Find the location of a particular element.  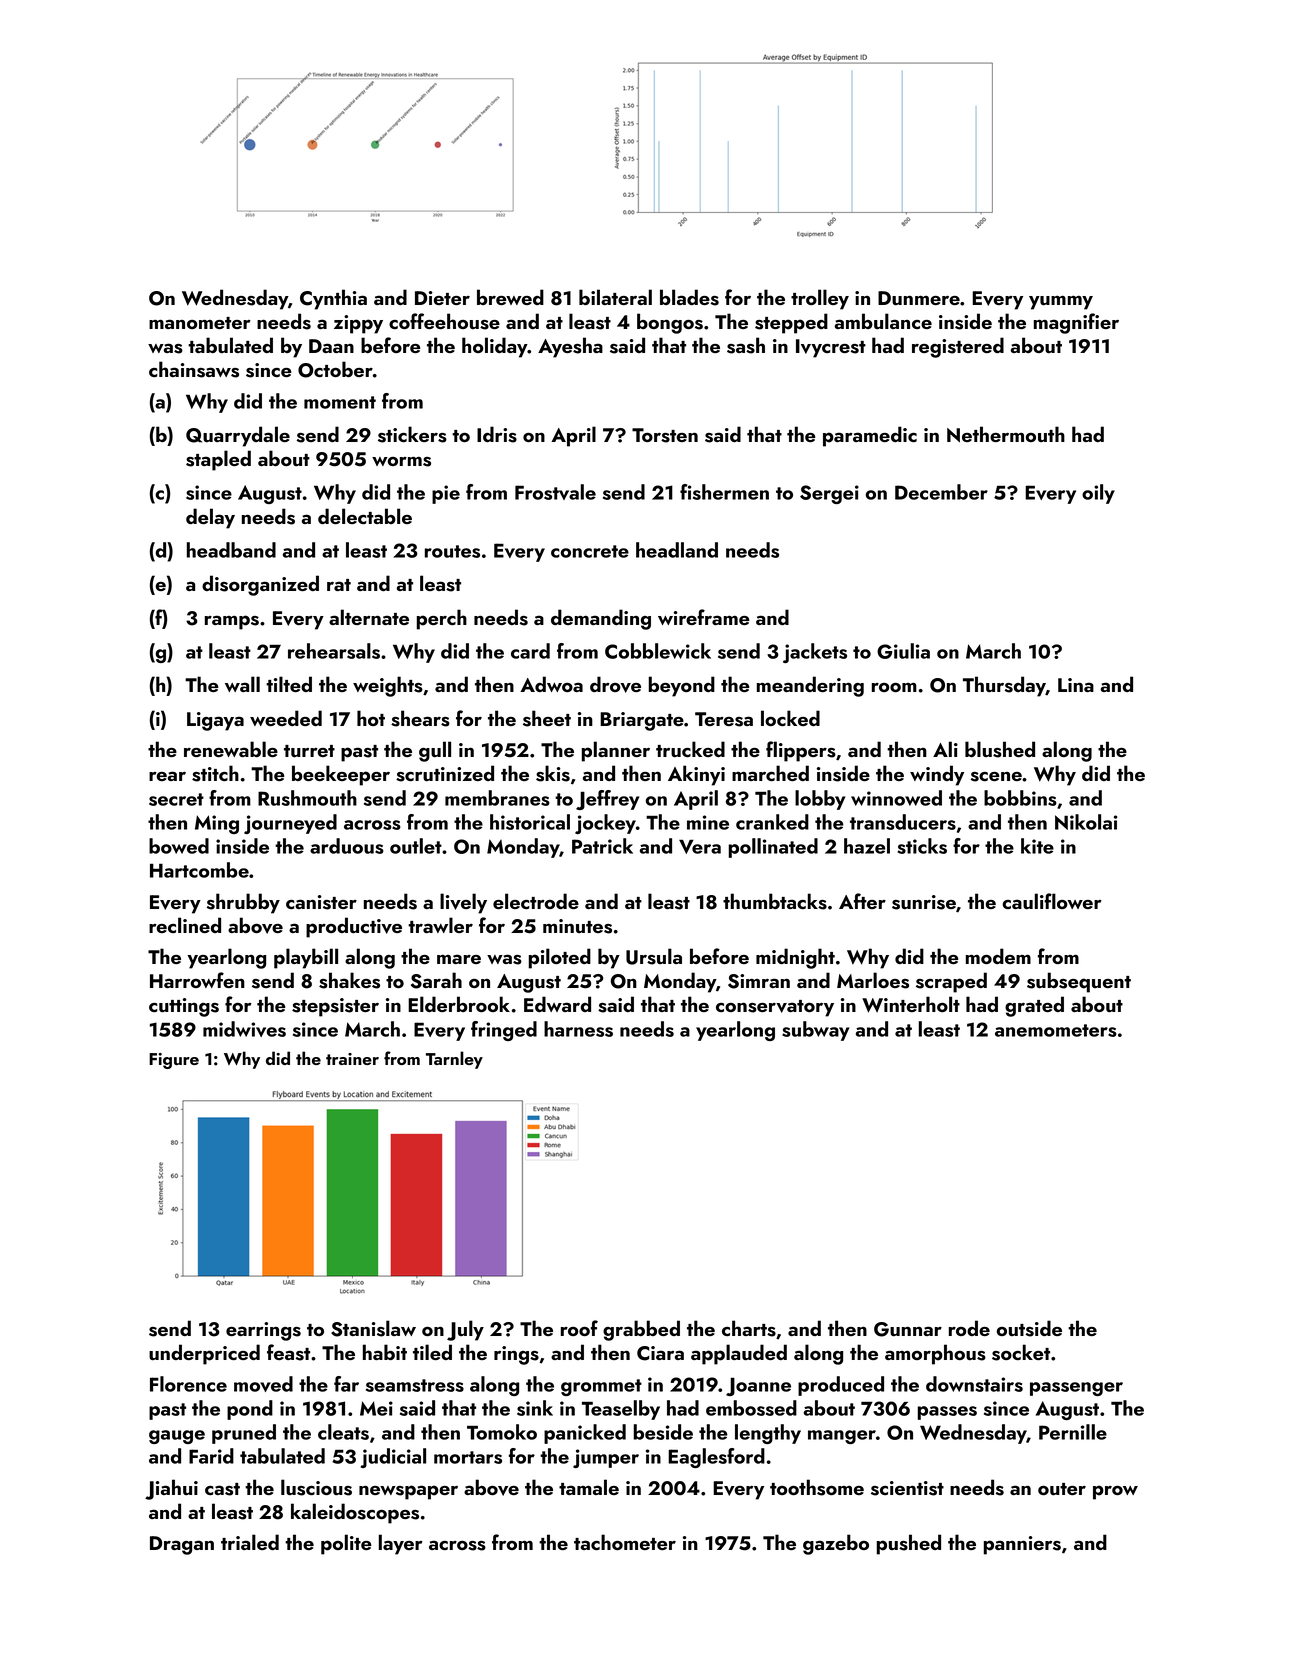

judicial is located at coordinates (393, 1458).
